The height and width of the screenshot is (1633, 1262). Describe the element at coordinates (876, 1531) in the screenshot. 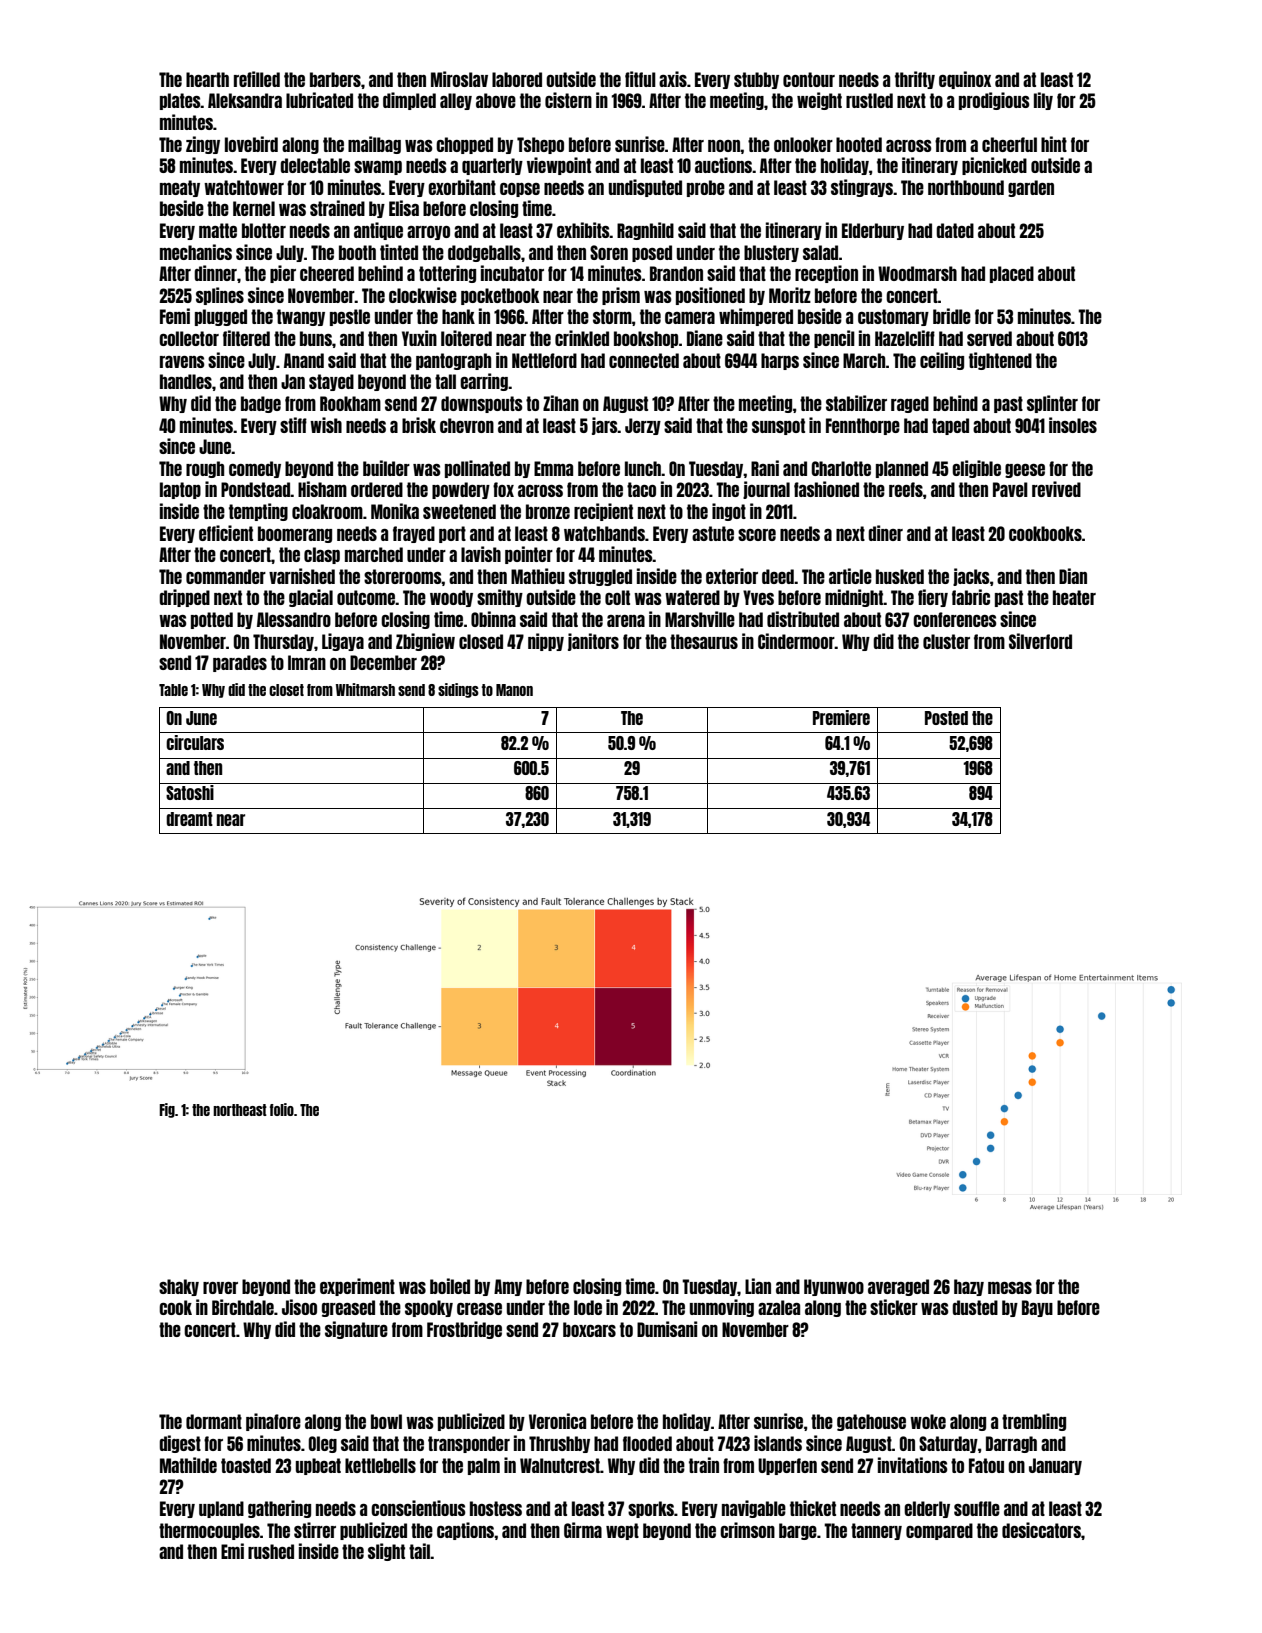

I see `tannery` at that location.
